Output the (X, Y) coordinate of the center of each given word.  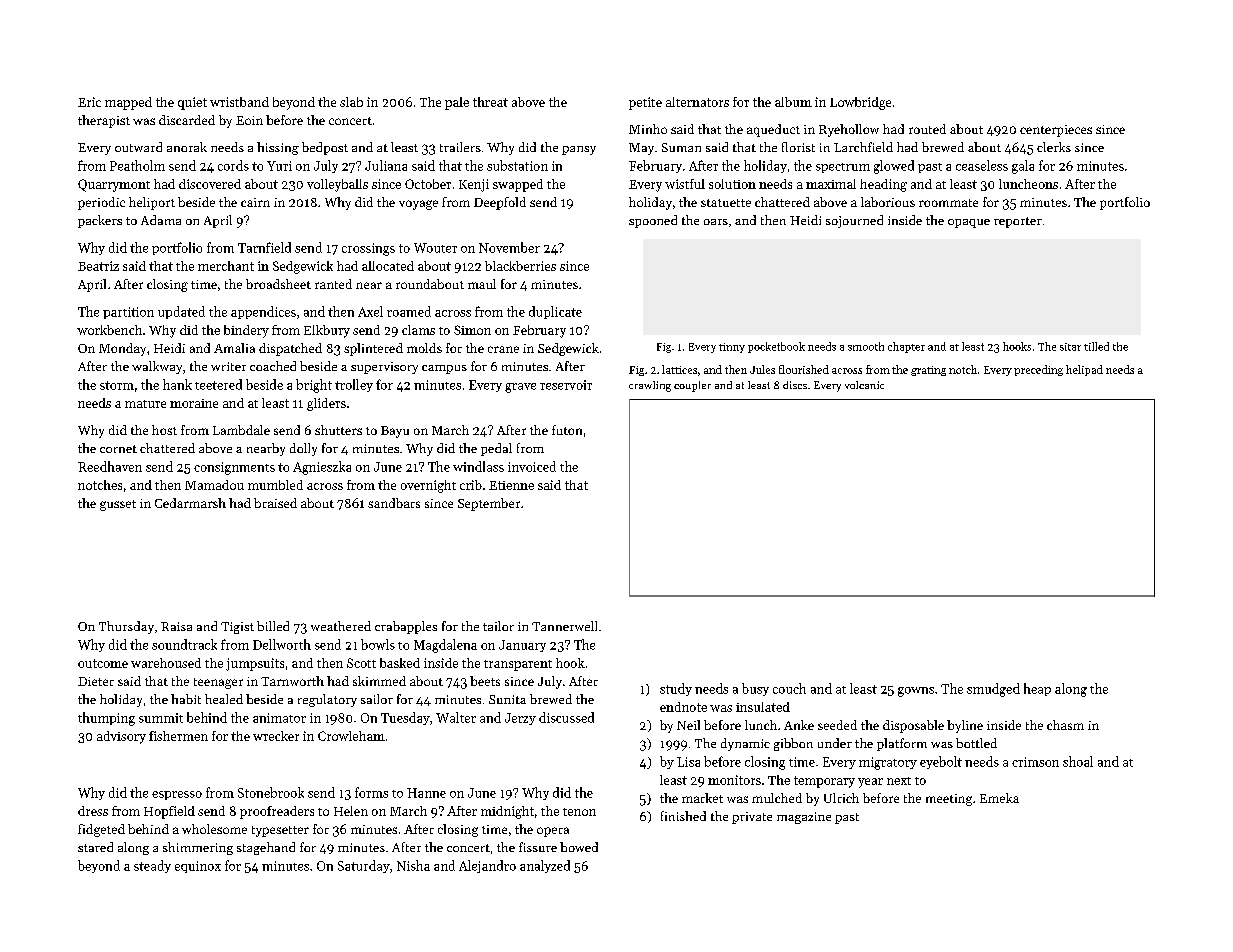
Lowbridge (860, 103)
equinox (198, 867)
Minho (648, 129)
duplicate (555, 312)
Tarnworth (292, 681)
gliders (326, 404)
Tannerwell (564, 626)
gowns (916, 692)
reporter (1018, 222)
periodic (101, 203)
